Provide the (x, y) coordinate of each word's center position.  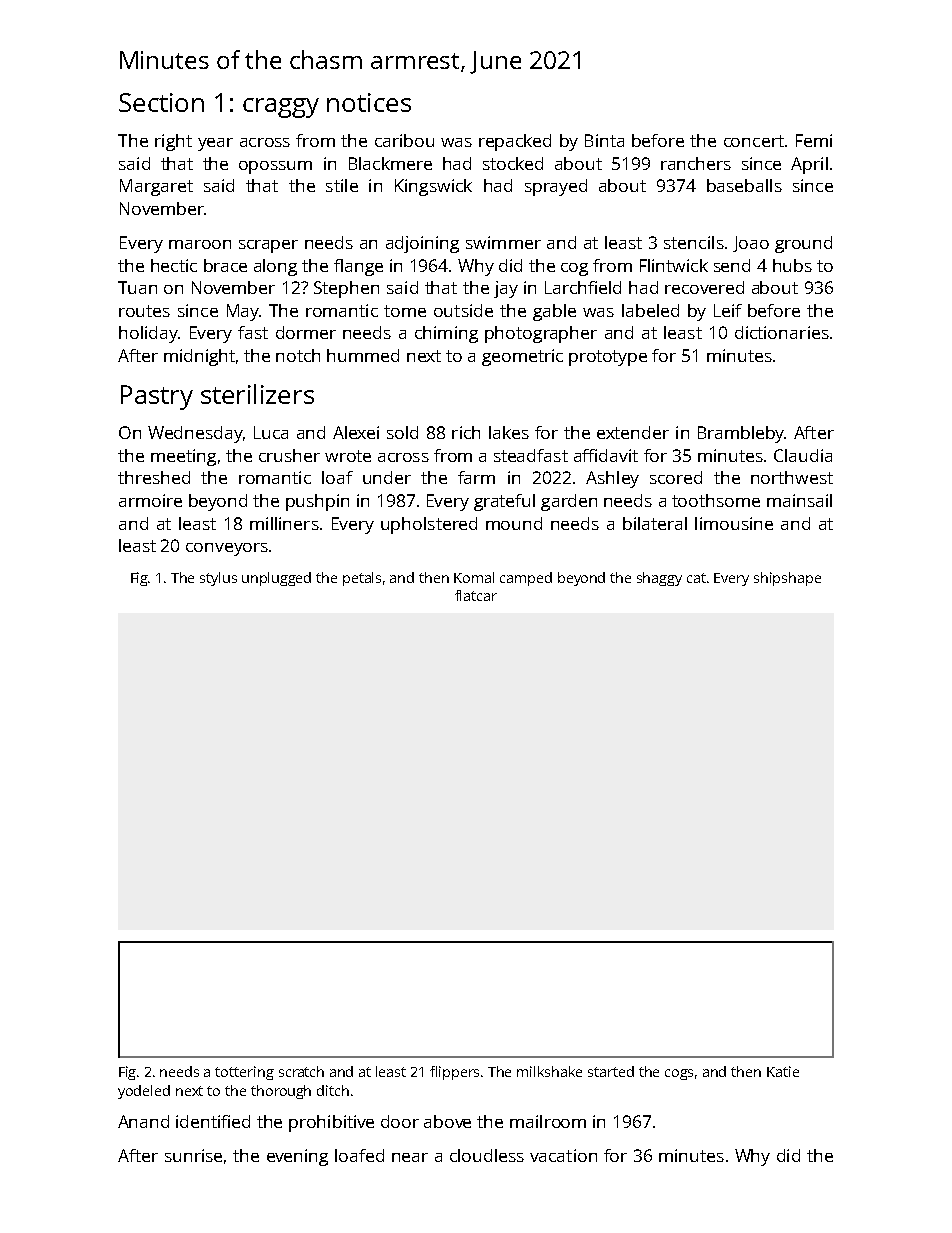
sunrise (193, 1155)
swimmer (503, 242)
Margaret (156, 187)
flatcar (476, 595)
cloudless (487, 1155)
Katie (783, 1071)
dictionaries (782, 332)
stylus (218, 579)
